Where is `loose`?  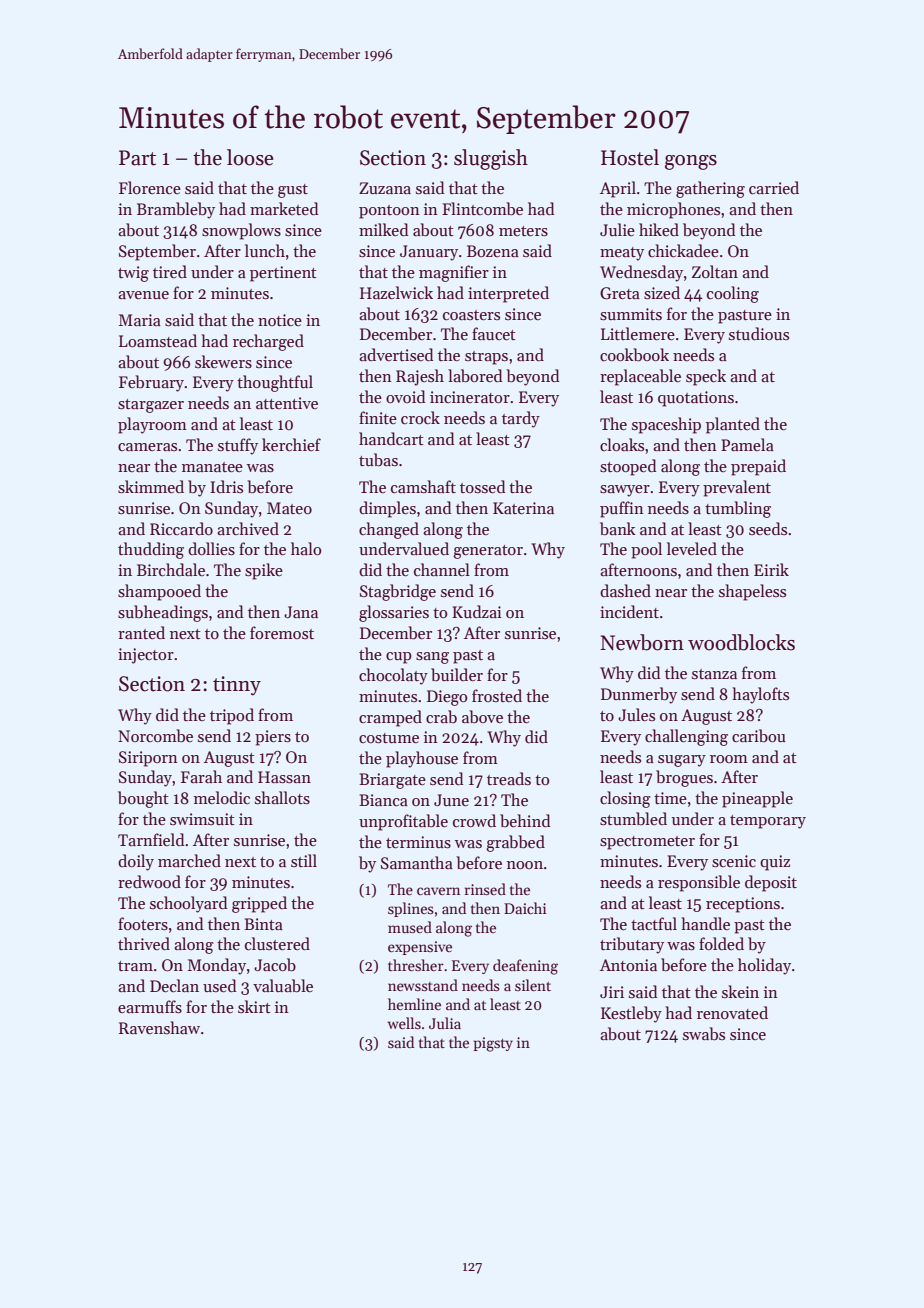
loose is located at coordinates (250, 157).
